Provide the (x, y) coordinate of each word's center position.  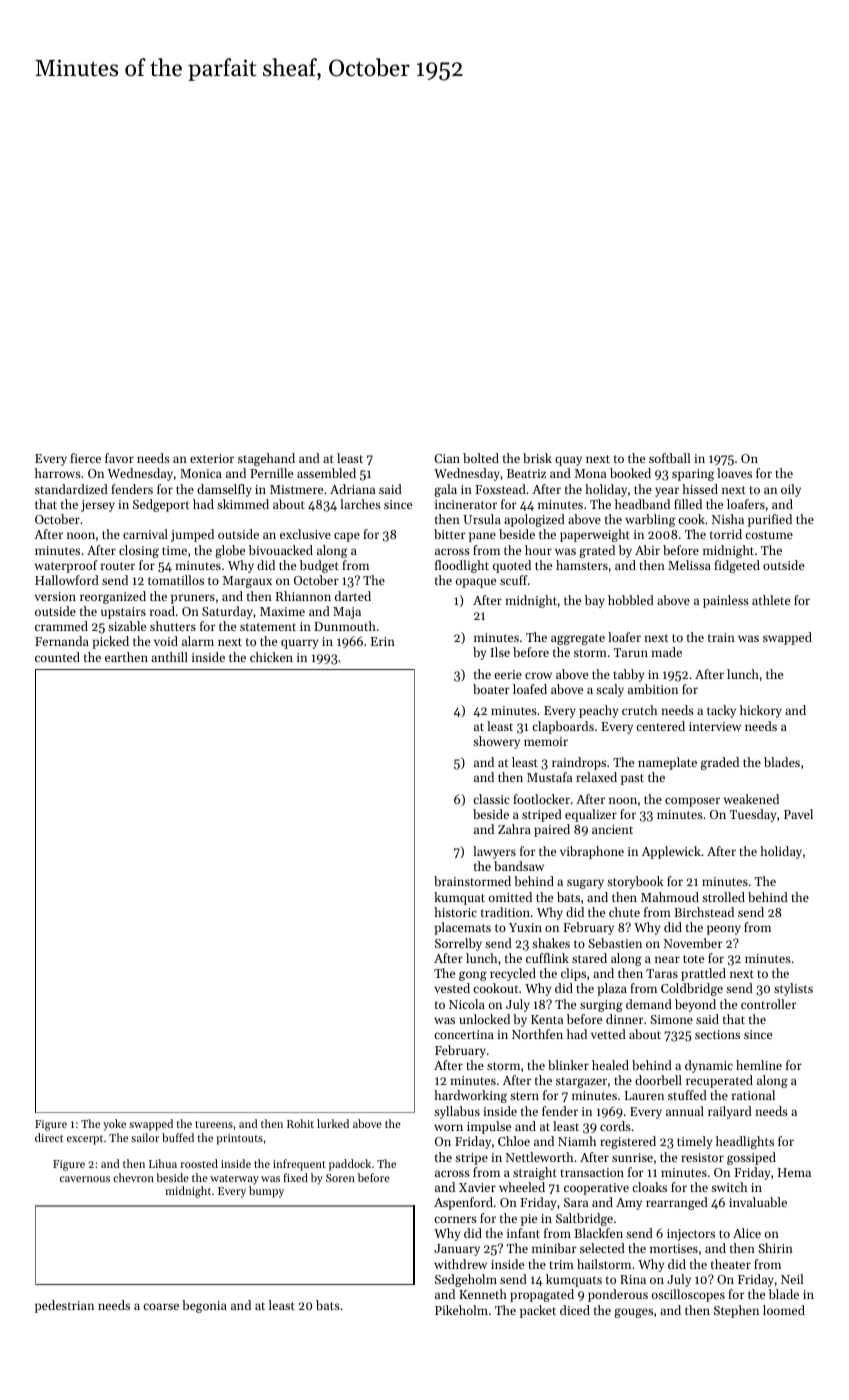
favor (119, 458)
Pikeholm (461, 1310)
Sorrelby (458, 944)
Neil (792, 1279)
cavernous (85, 1179)
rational (753, 1095)
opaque (476, 583)
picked (110, 642)
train (721, 637)
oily (791, 490)
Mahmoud (670, 897)
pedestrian (64, 1306)
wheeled (522, 1187)
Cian (447, 458)
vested (452, 988)
